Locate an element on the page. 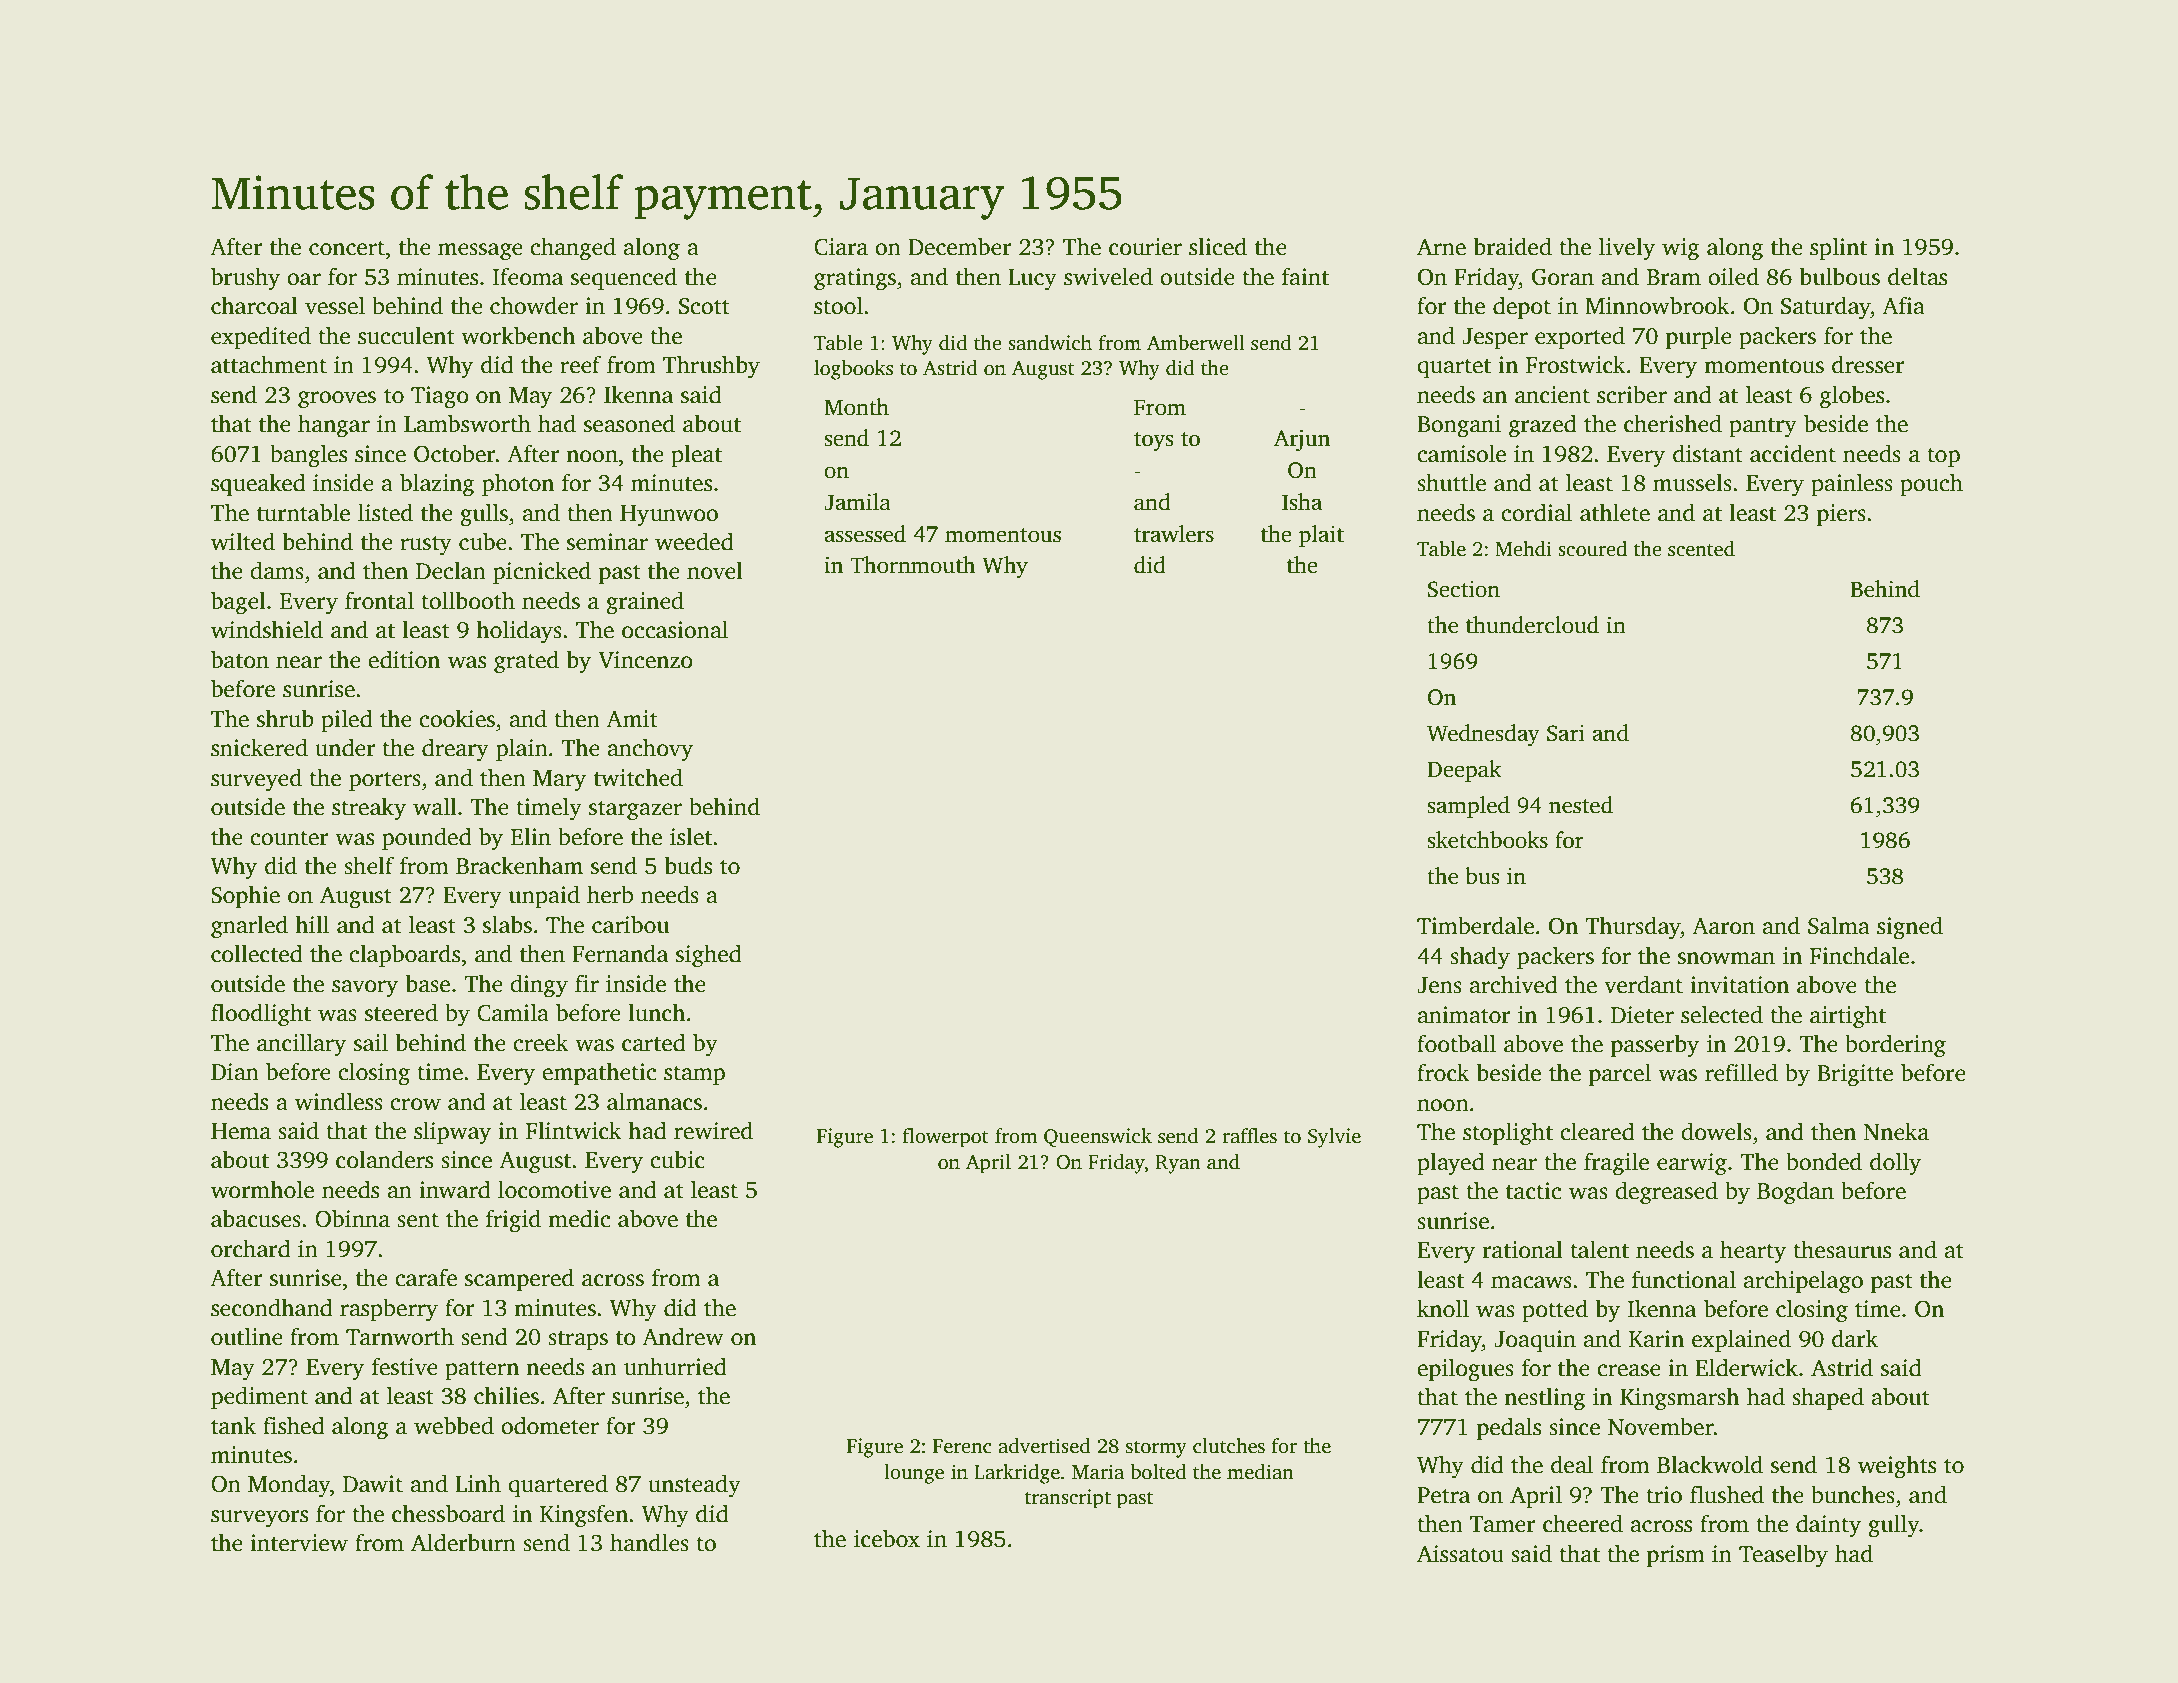  tank is located at coordinates (233, 1425).
